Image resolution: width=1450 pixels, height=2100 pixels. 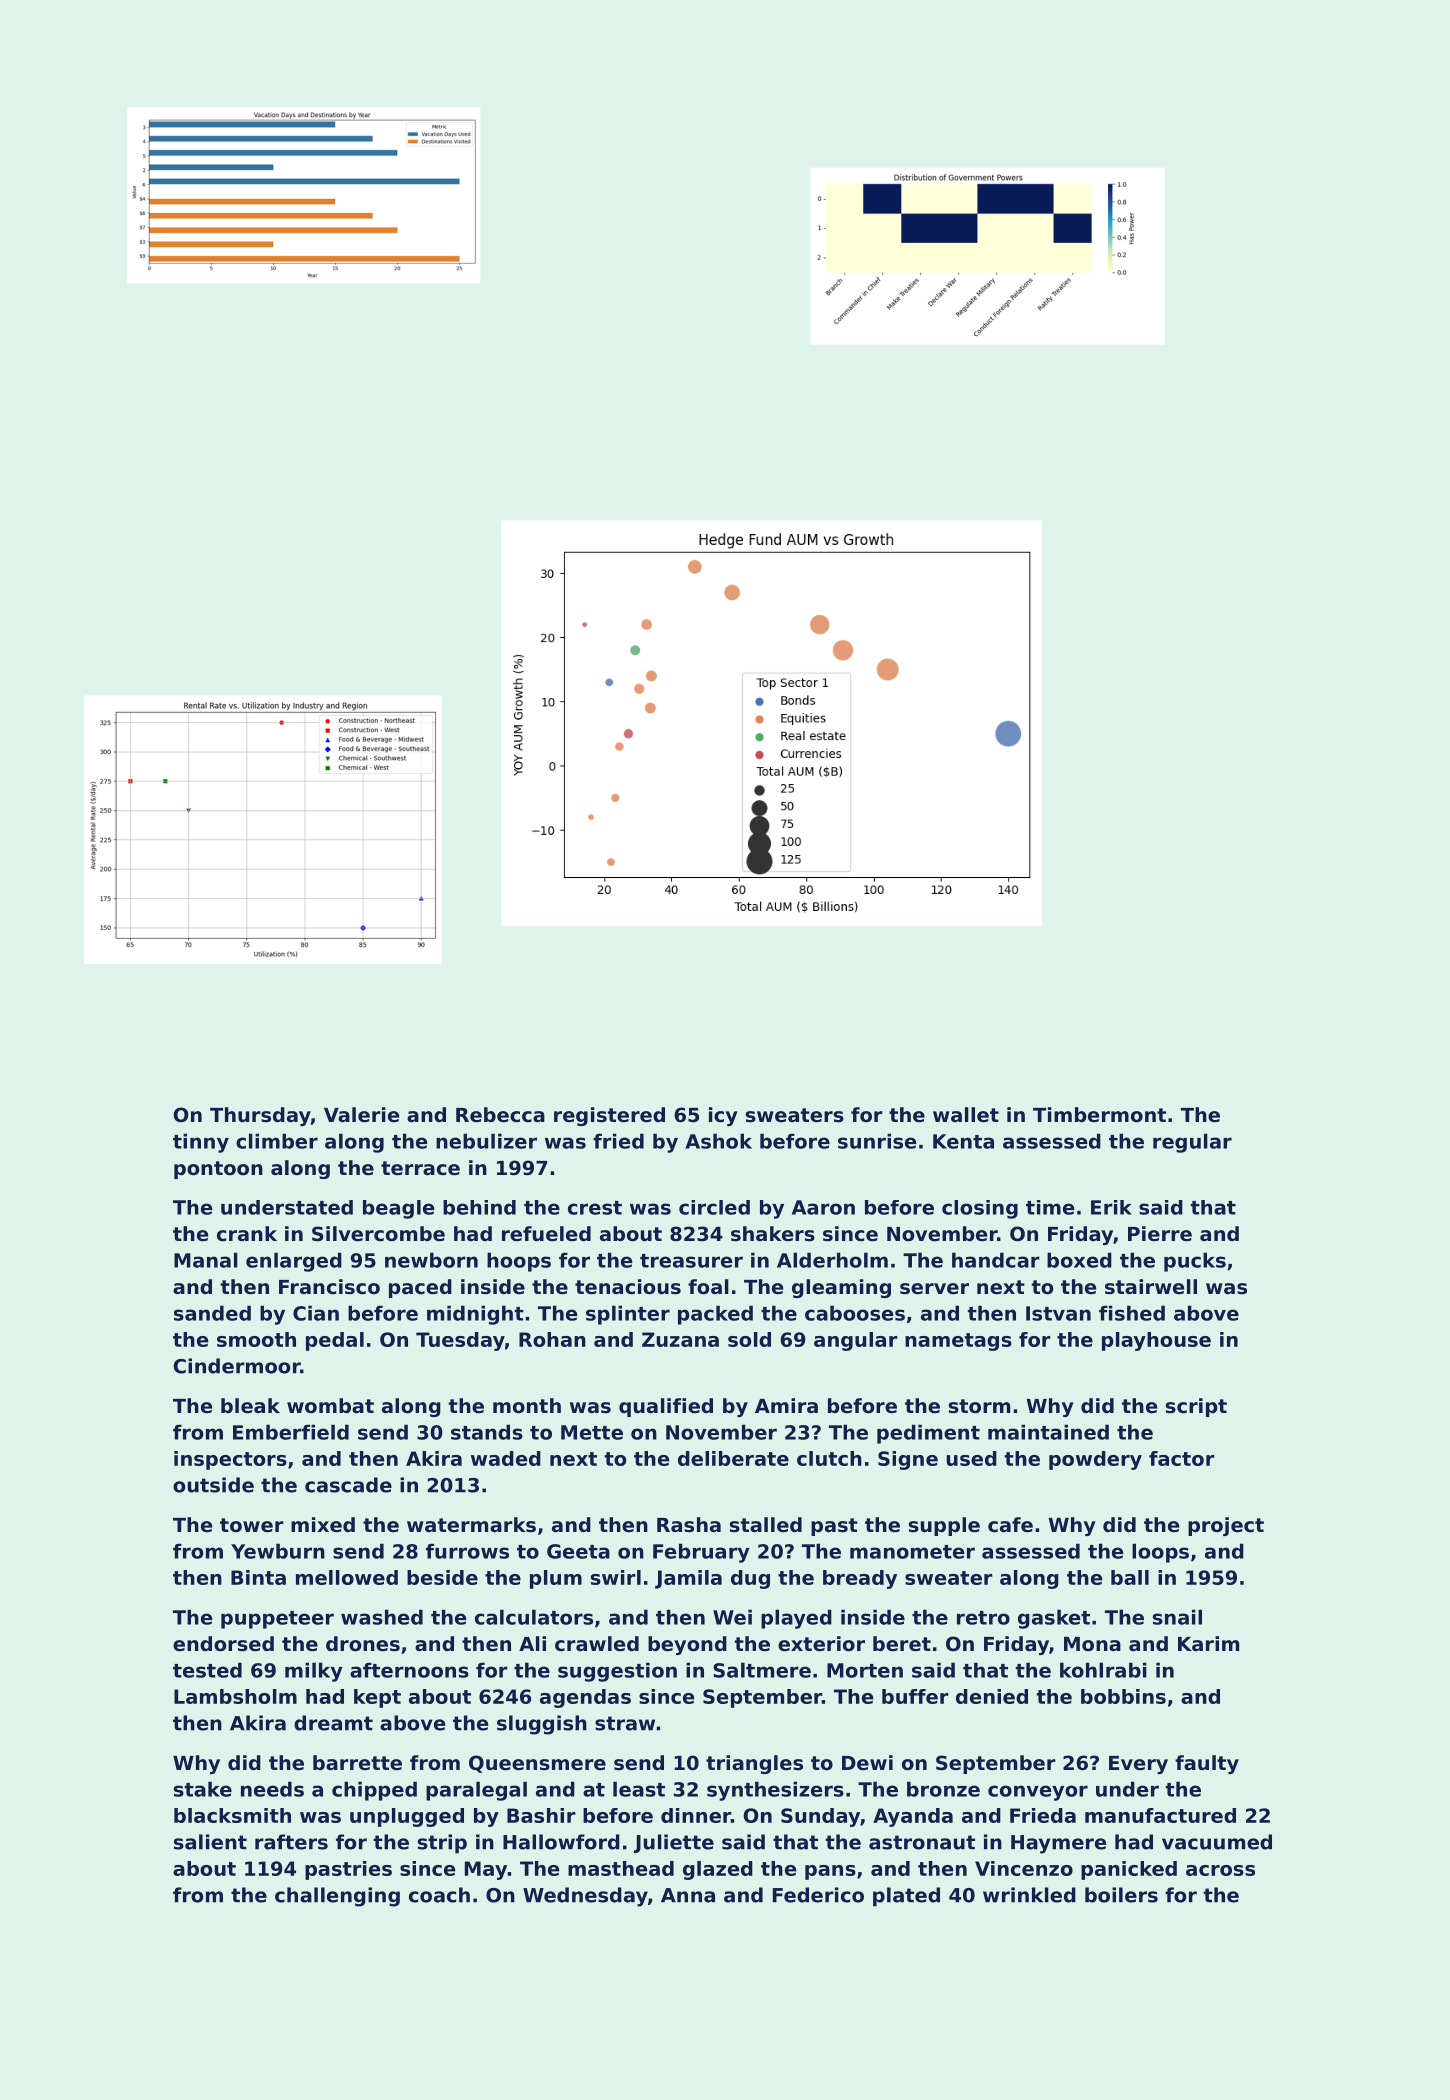 What do you see at coordinates (718, 1141) in the document?
I see `Ashok` at bounding box center [718, 1141].
